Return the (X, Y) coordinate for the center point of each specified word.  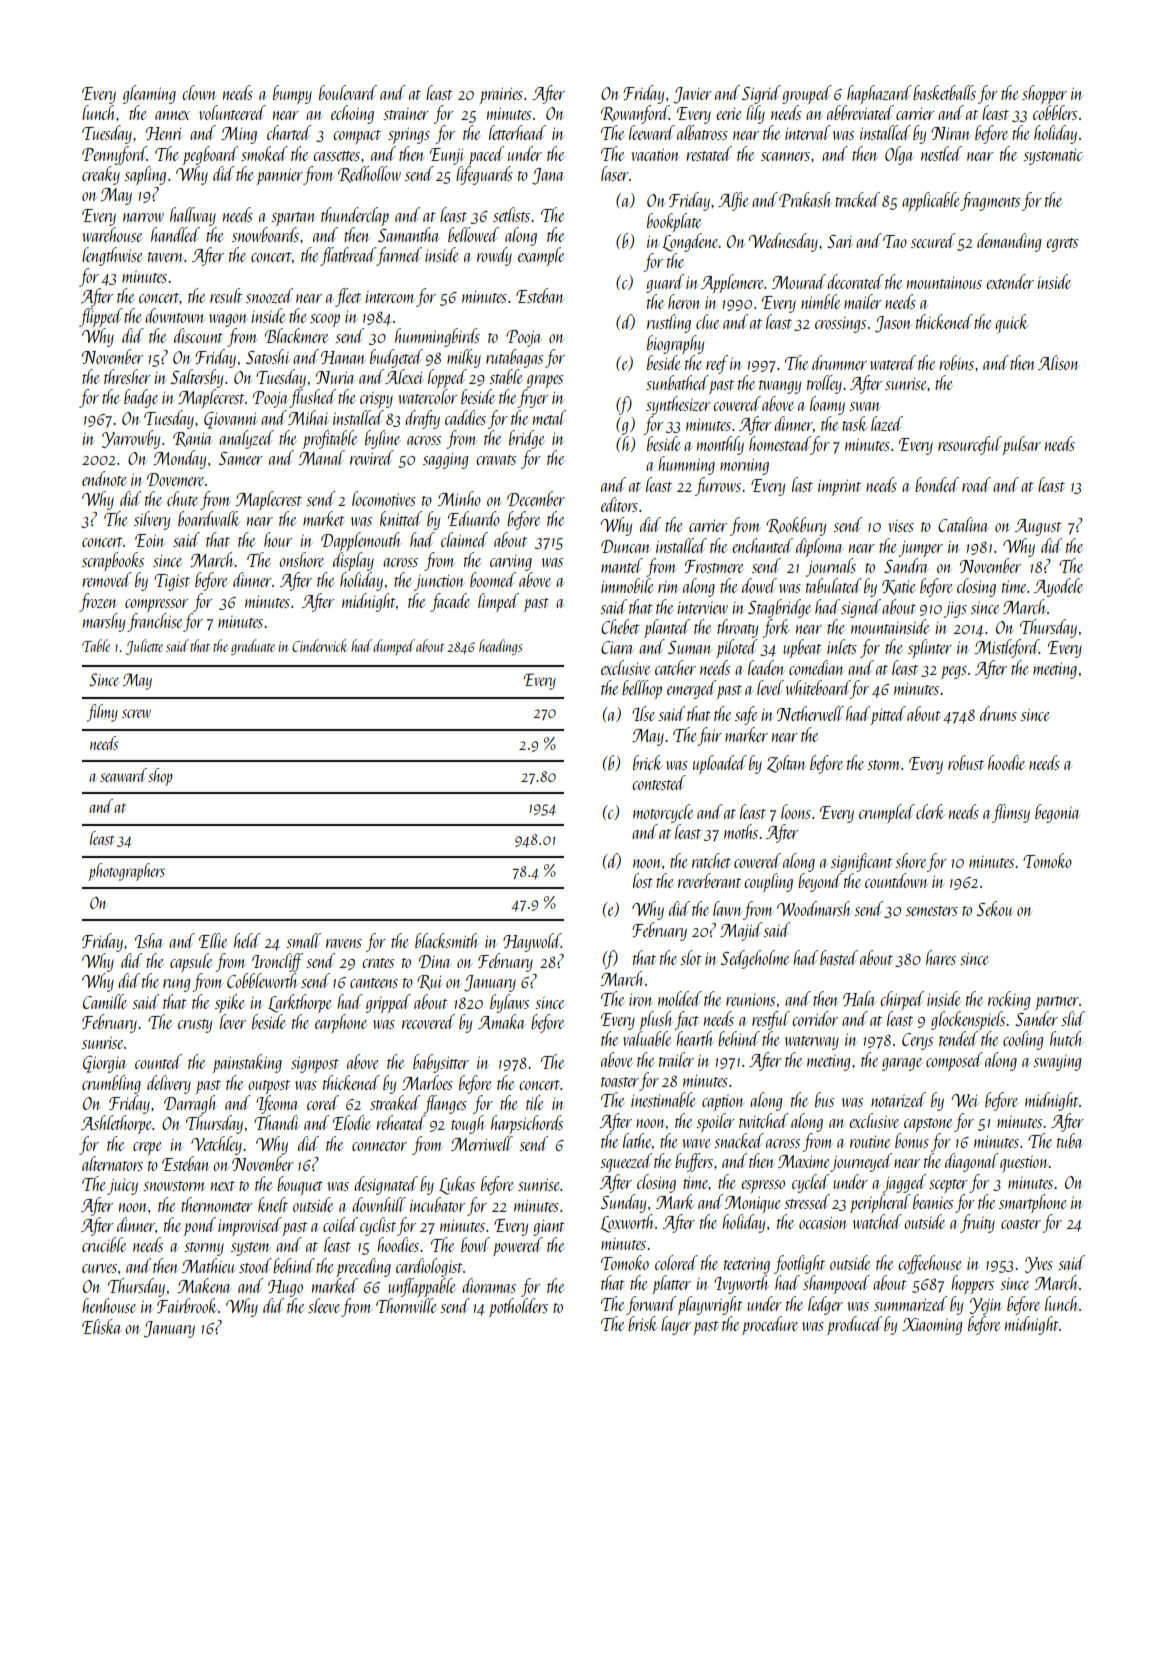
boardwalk (209, 518)
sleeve (324, 1305)
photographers (126, 872)
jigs (955, 610)
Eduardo (474, 518)
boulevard (348, 92)
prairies (501, 95)
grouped (807, 94)
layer (676, 1325)
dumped (394, 647)
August (1038, 527)
